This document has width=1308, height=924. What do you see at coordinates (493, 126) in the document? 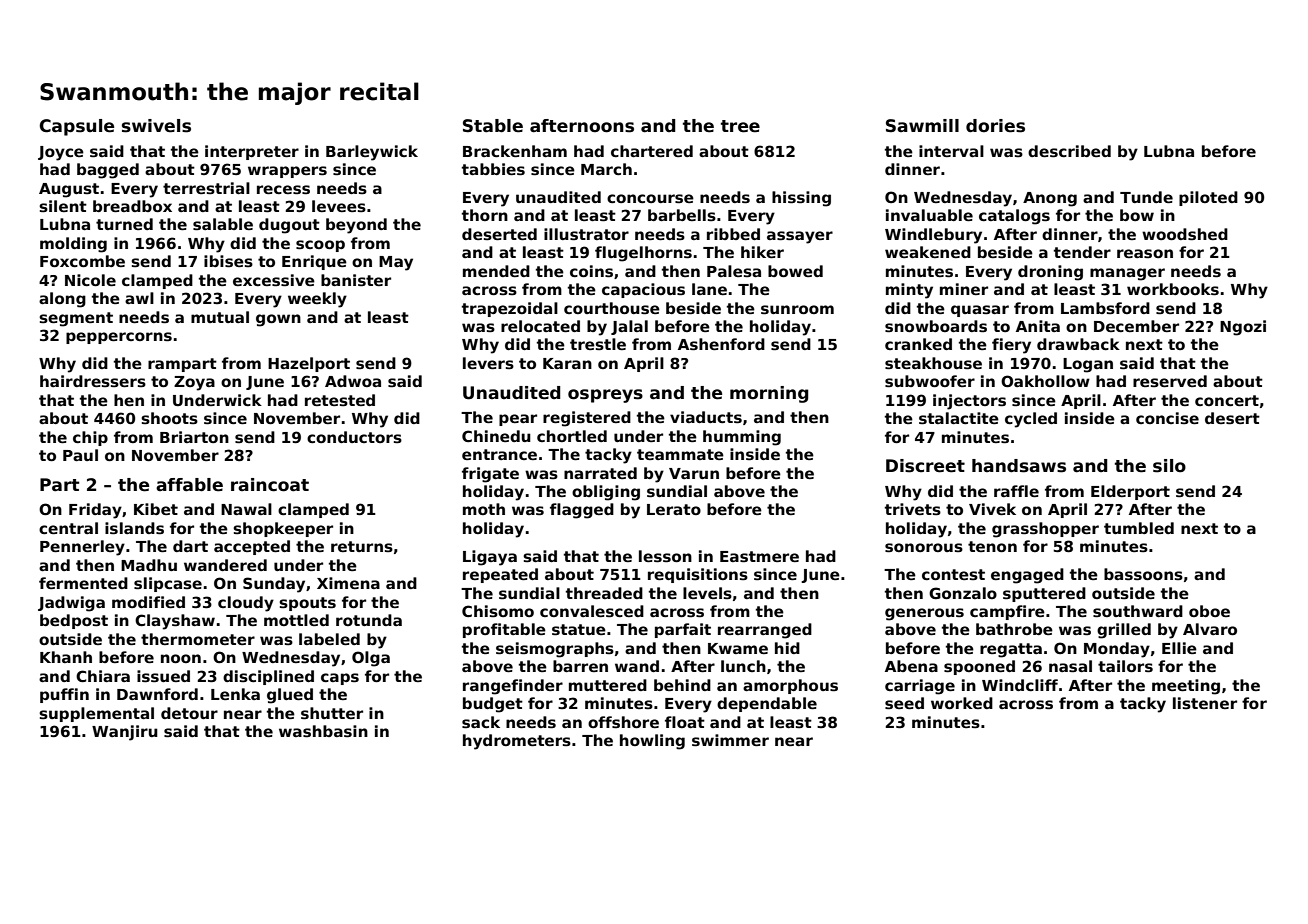
I see `Stable` at bounding box center [493, 126].
